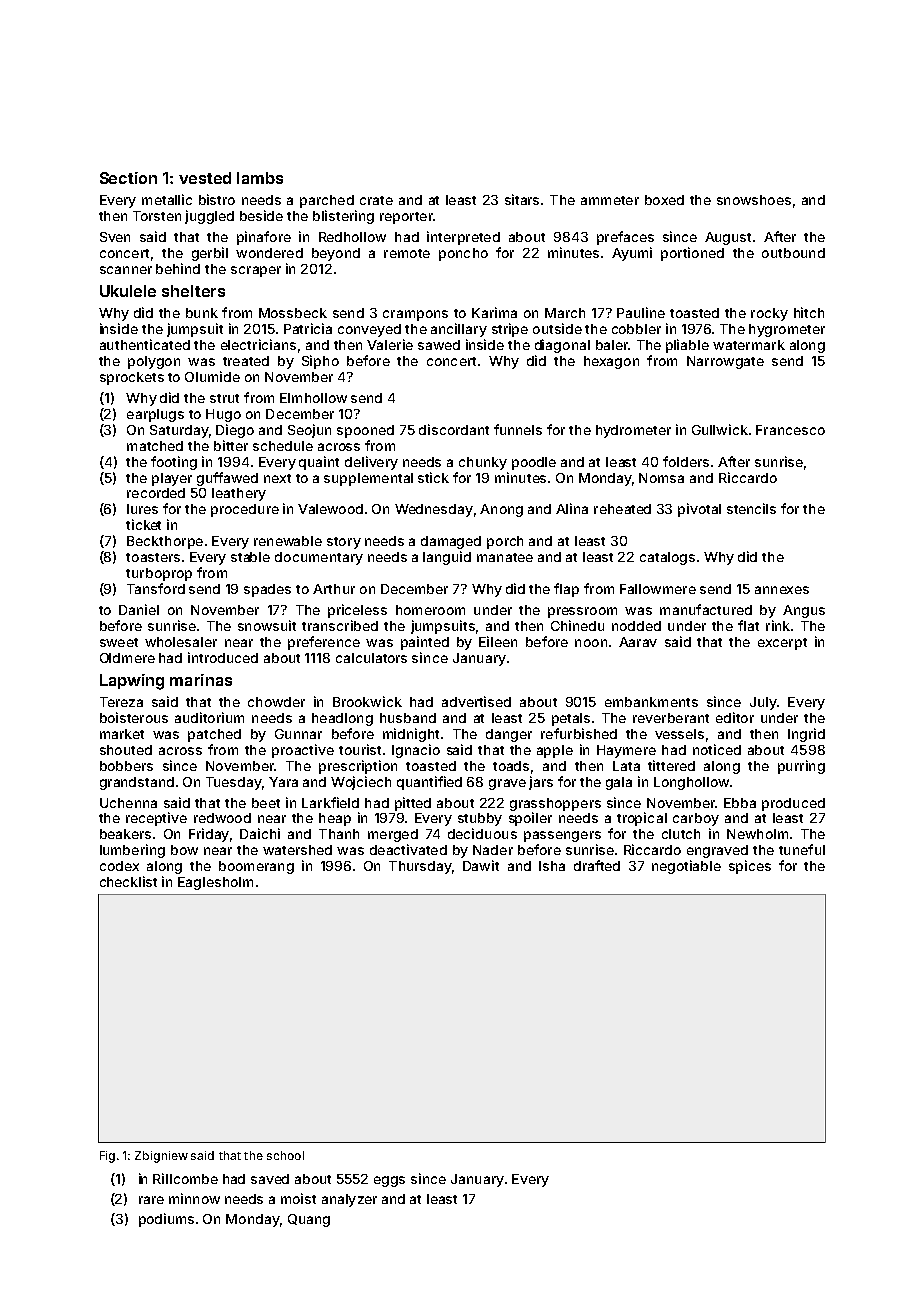 This screenshot has height=1308, width=924. I want to click on Angus, so click(804, 611).
